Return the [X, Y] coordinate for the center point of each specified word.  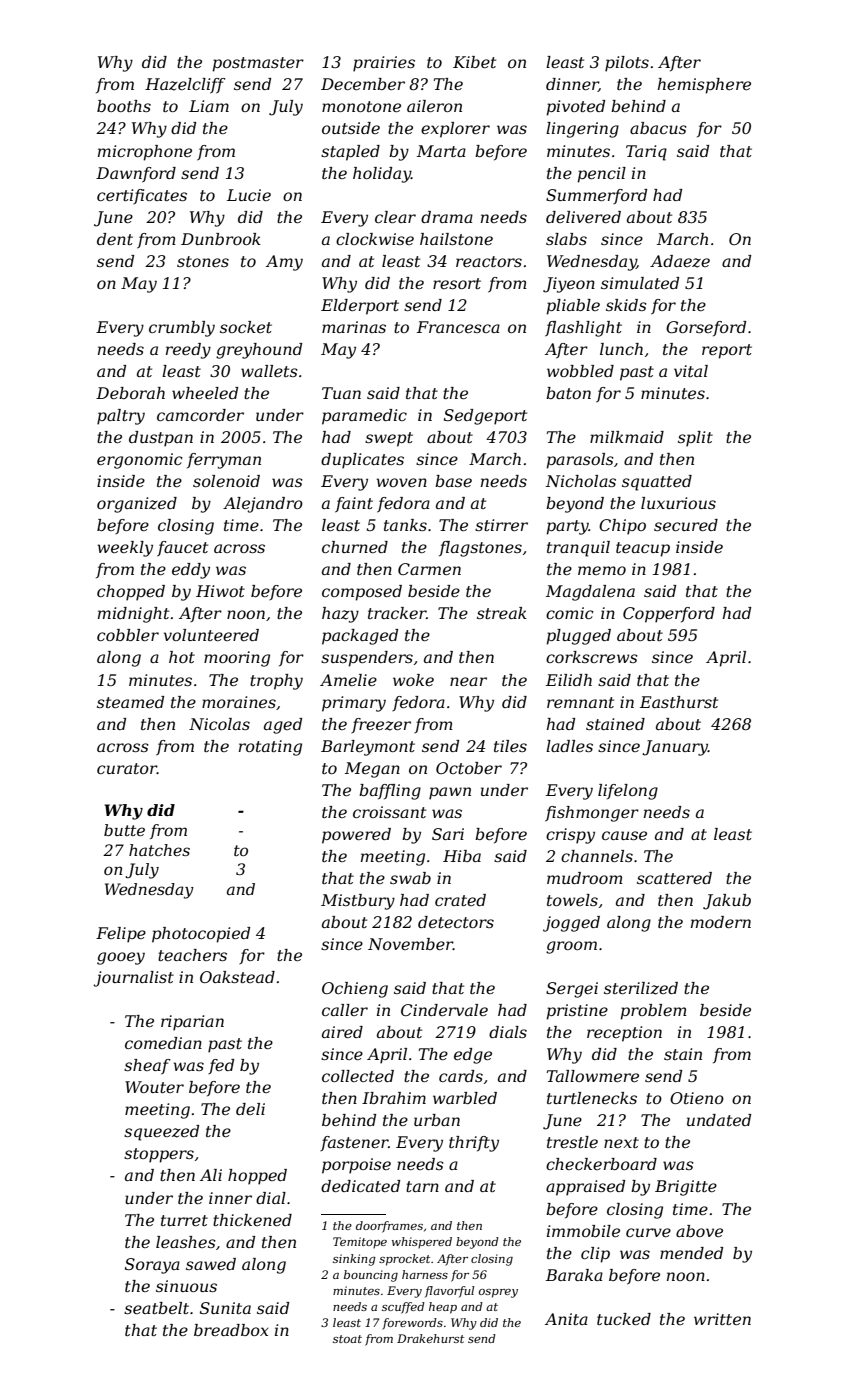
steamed [130, 702]
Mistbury [358, 902]
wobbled [580, 371]
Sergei [572, 990]
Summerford [596, 196]
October [469, 768]
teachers [192, 955]
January [675, 748]
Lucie [249, 195]
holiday [382, 175]
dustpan [161, 439]
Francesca [458, 327]
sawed [211, 1264]
